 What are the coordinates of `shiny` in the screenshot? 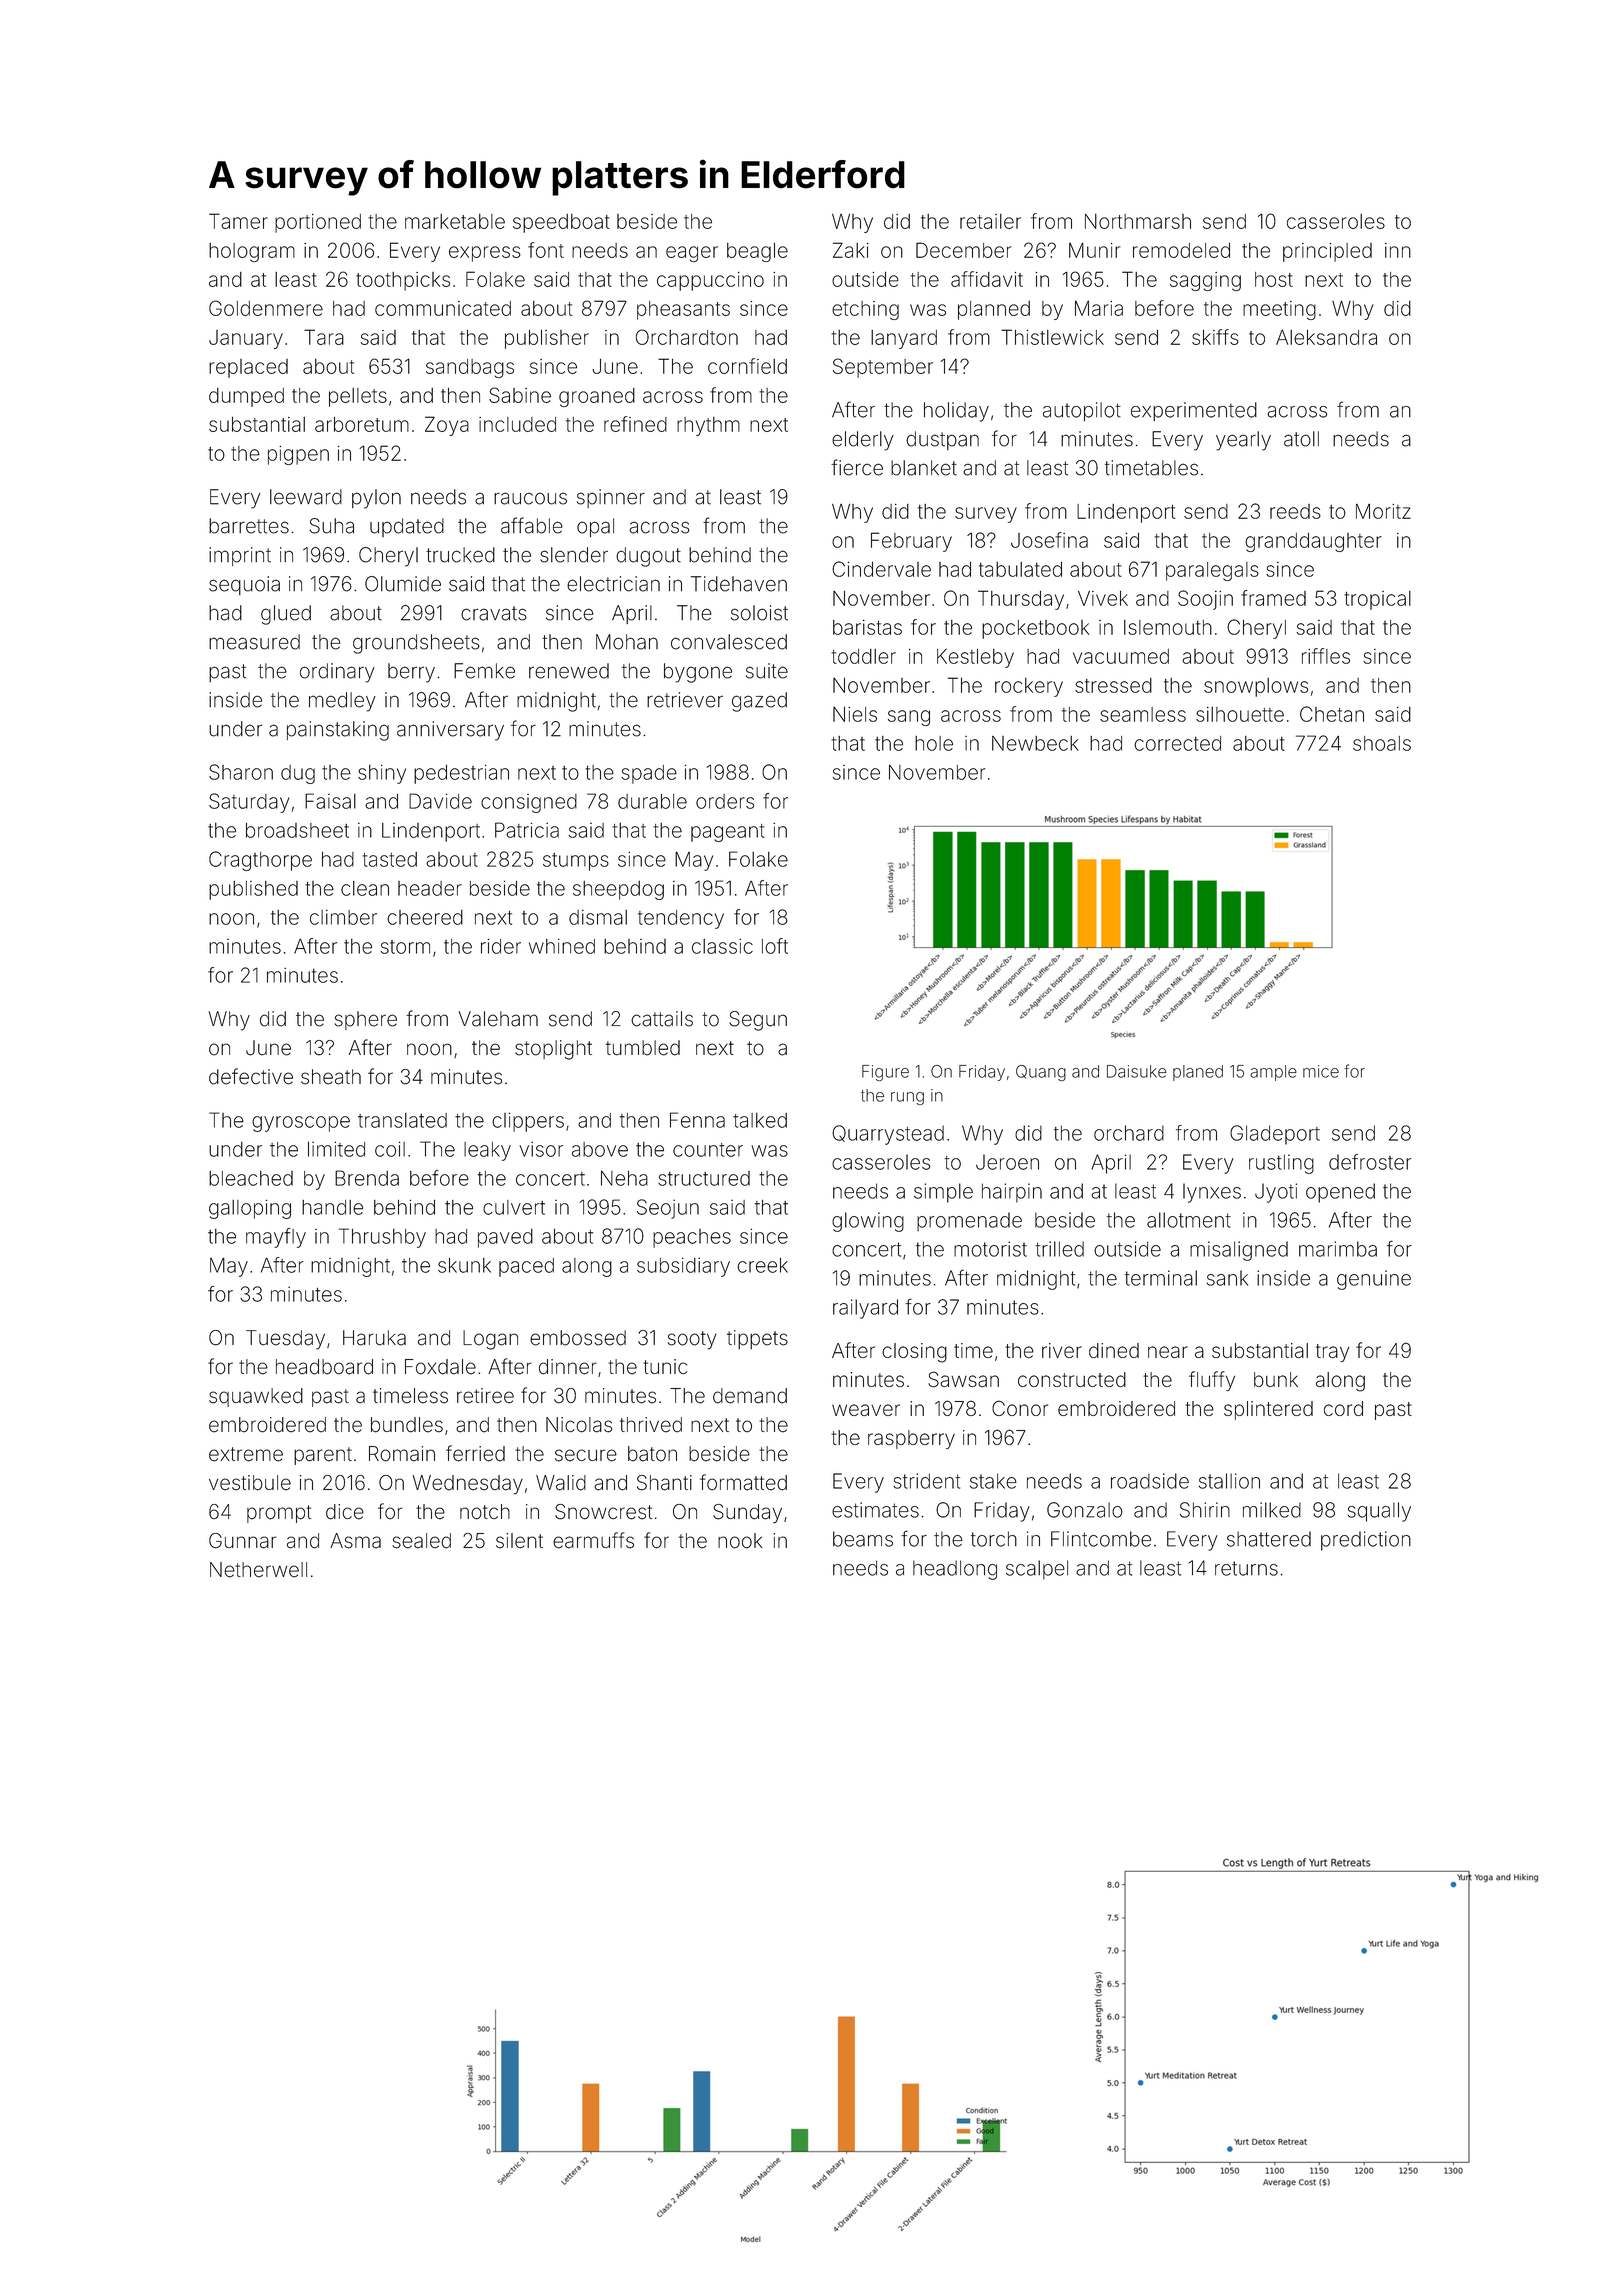 It's located at (382, 774).
